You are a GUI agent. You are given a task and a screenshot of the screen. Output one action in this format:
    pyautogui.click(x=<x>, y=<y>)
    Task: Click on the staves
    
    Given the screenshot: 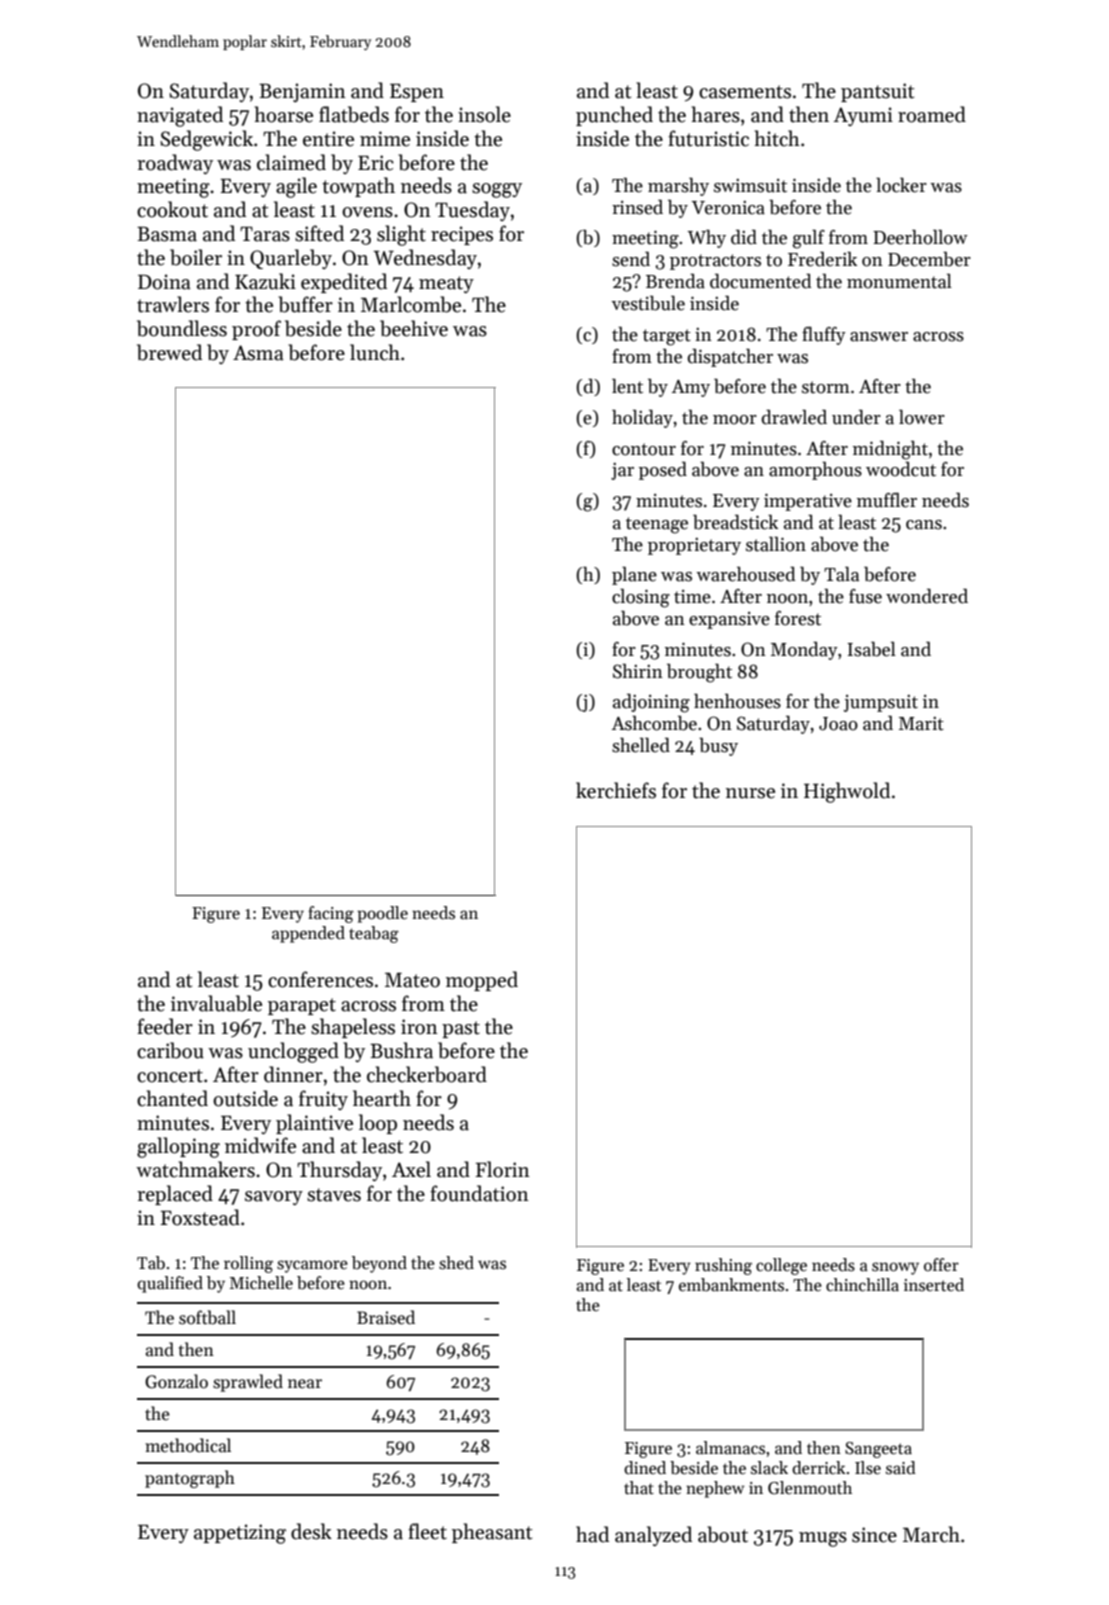 What is the action you would take?
    pyautogui.click(x=334, y=1195)
